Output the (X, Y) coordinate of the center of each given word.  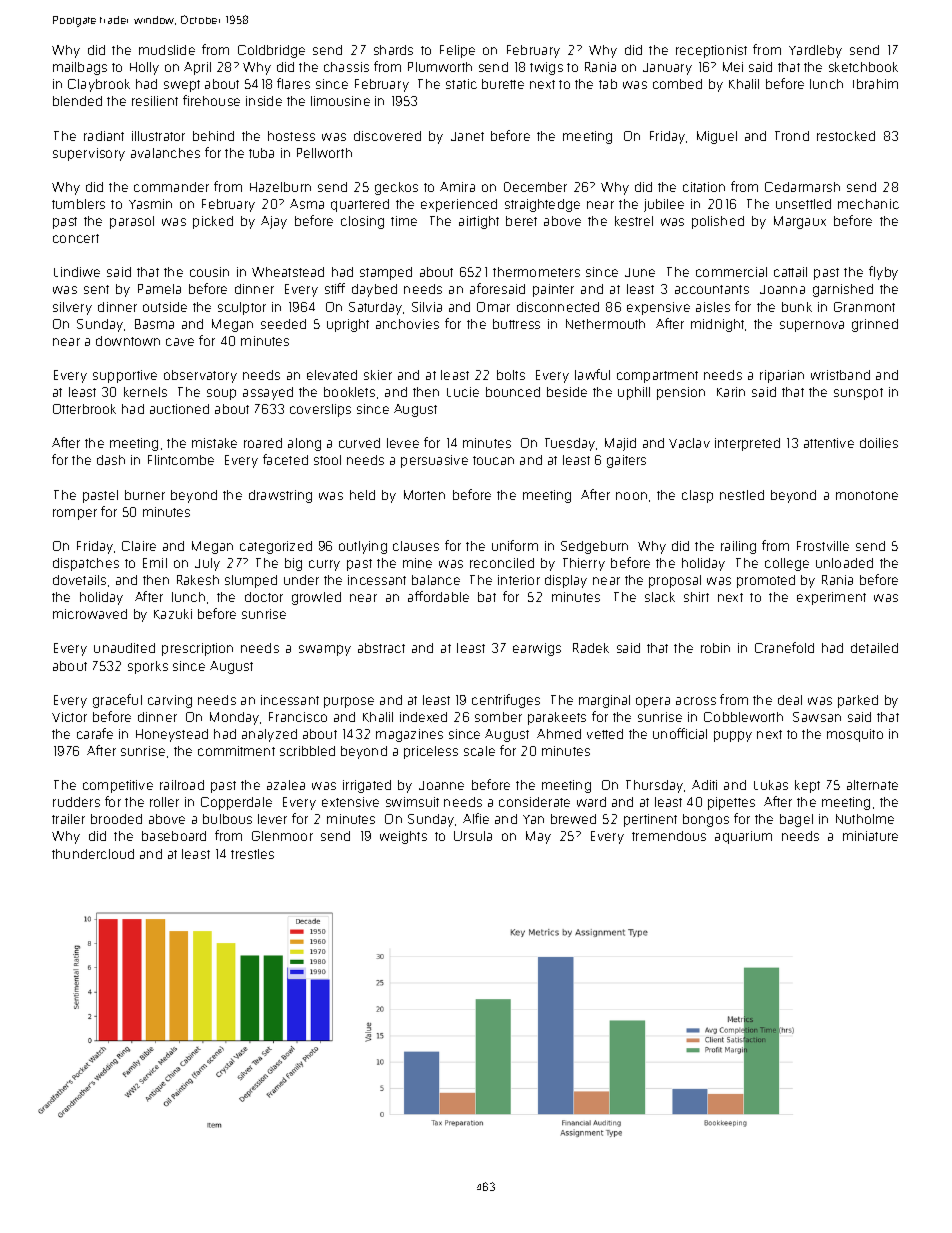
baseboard (174, 836)
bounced (513, 392)
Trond (792, 136)
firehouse (211, 100)
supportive (125, 376)
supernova (812, 326)
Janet (467, 136)
